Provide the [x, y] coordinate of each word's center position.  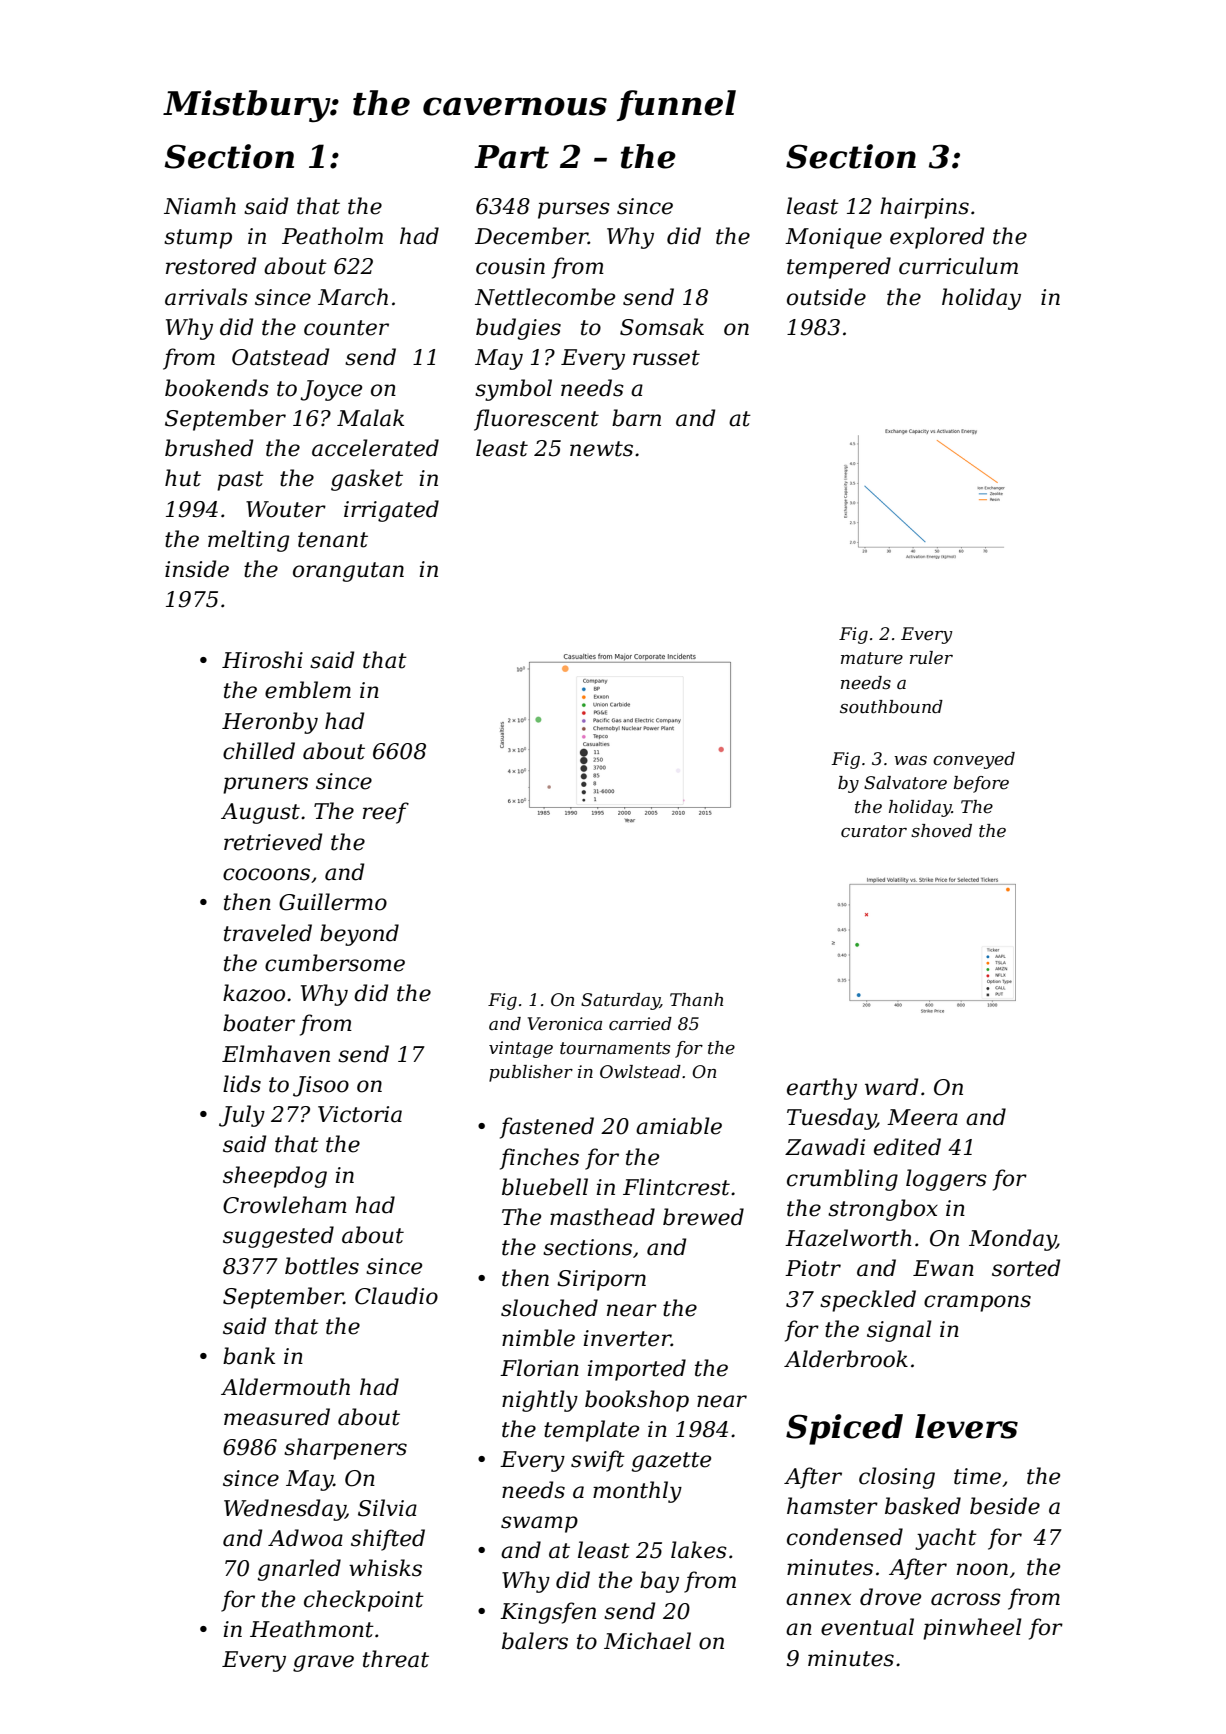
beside [1005, 1506]
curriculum [958, 266]
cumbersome [335, 963]
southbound [891, 707]
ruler [931, 658]
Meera [922, 1117]
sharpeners [345, 1449]
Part [511, 157]
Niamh [200, 206]
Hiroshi [262, 660]
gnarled [299, 1570]
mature [872, 658]
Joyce [331, 390]
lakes [699, 1550]
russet [666, 358]
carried [640, 1023]
